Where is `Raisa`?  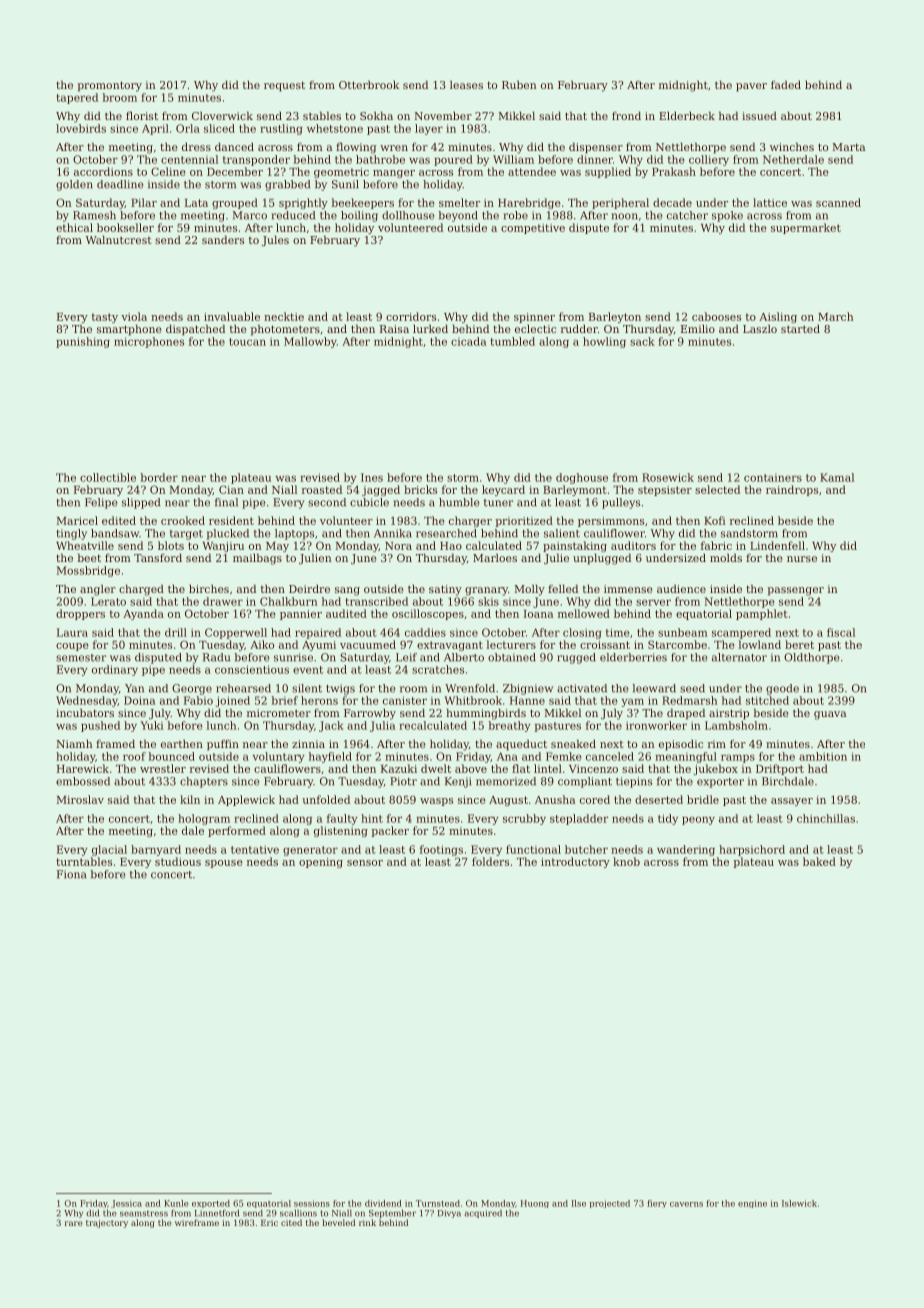 Raisa is located at coordinates (394, 329).
